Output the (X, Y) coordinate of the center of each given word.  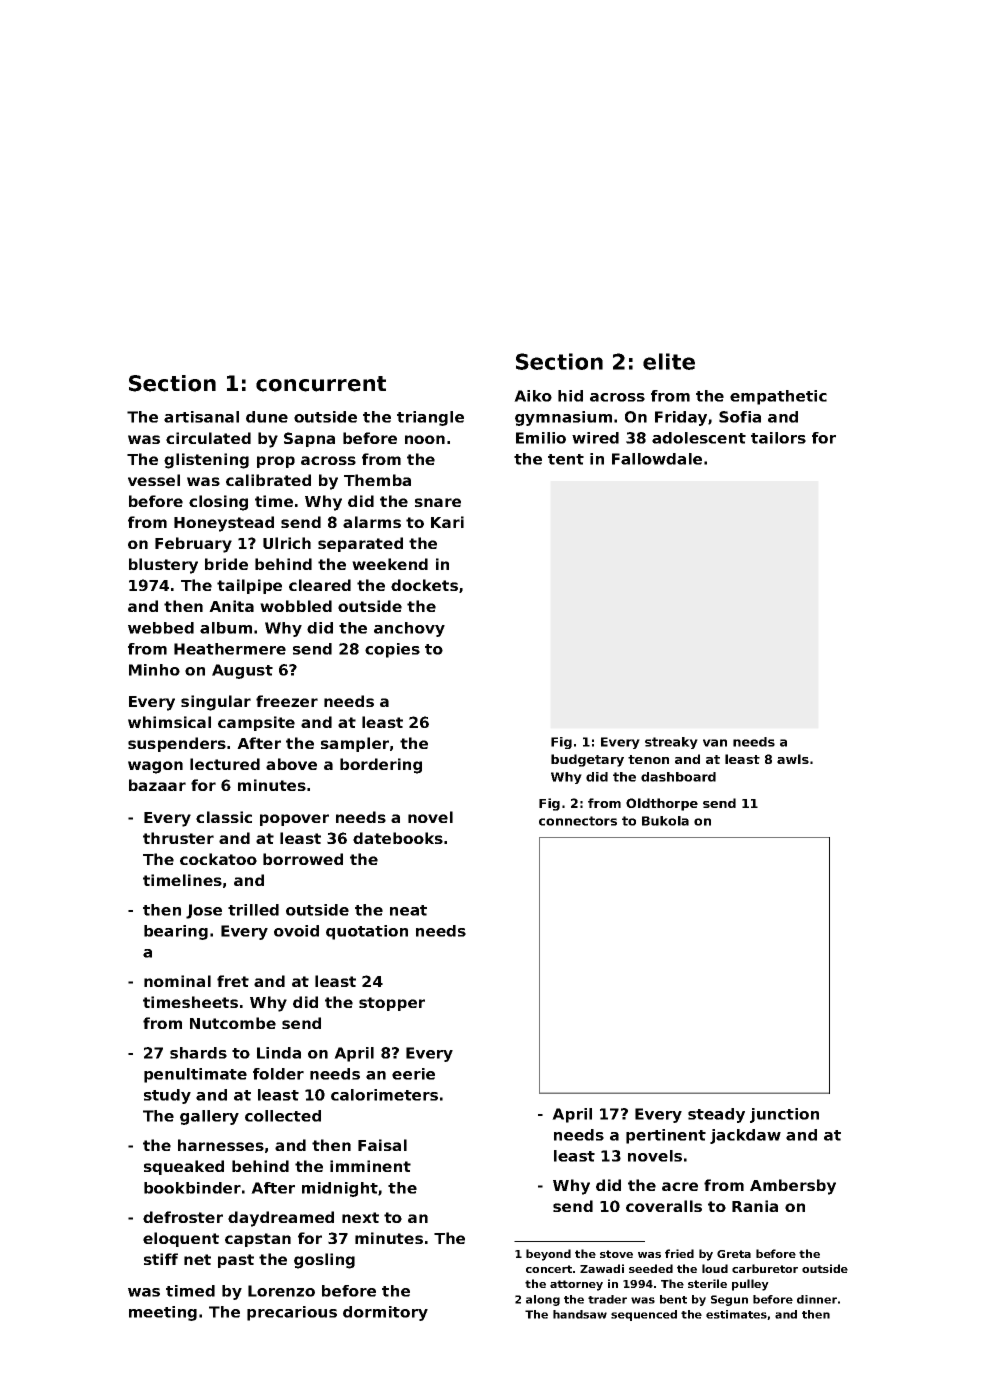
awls (793, 759)
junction (784, 1115)
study (167, 1096)
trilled (253, 910)
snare (438, 502)
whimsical (169, 722)
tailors (778, 438)
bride (226, 564)
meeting (163, 1313)
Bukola (665, 821)
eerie (413, 1074)
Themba (377, 480)
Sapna (309, 439)
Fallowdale (657, 459)
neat (408, 910)
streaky (671, 743)
